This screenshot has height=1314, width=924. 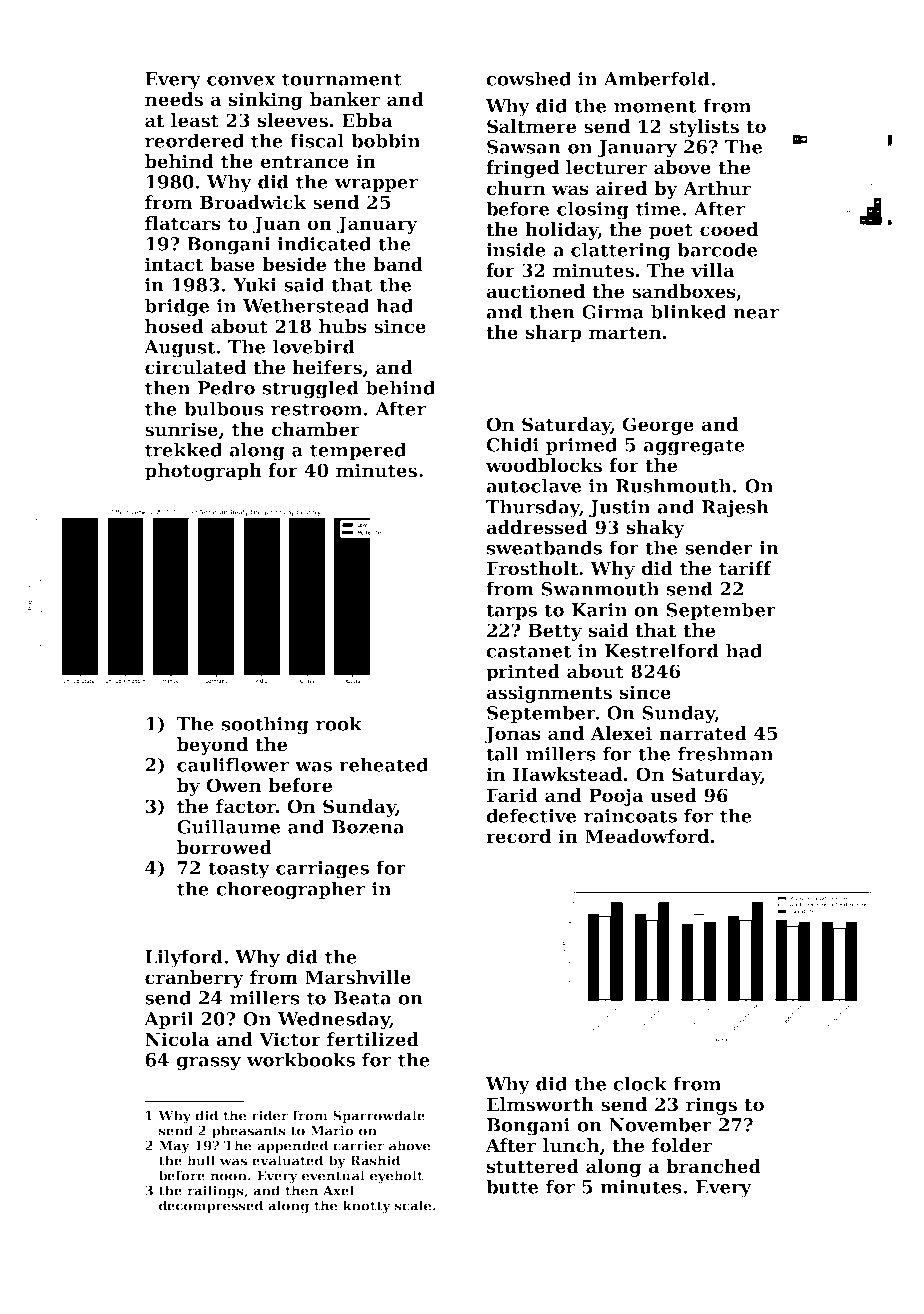 What do you see at coordinates (704, 128) in the screenshot?
I see `stylists` at bounding box center [704, 128].
